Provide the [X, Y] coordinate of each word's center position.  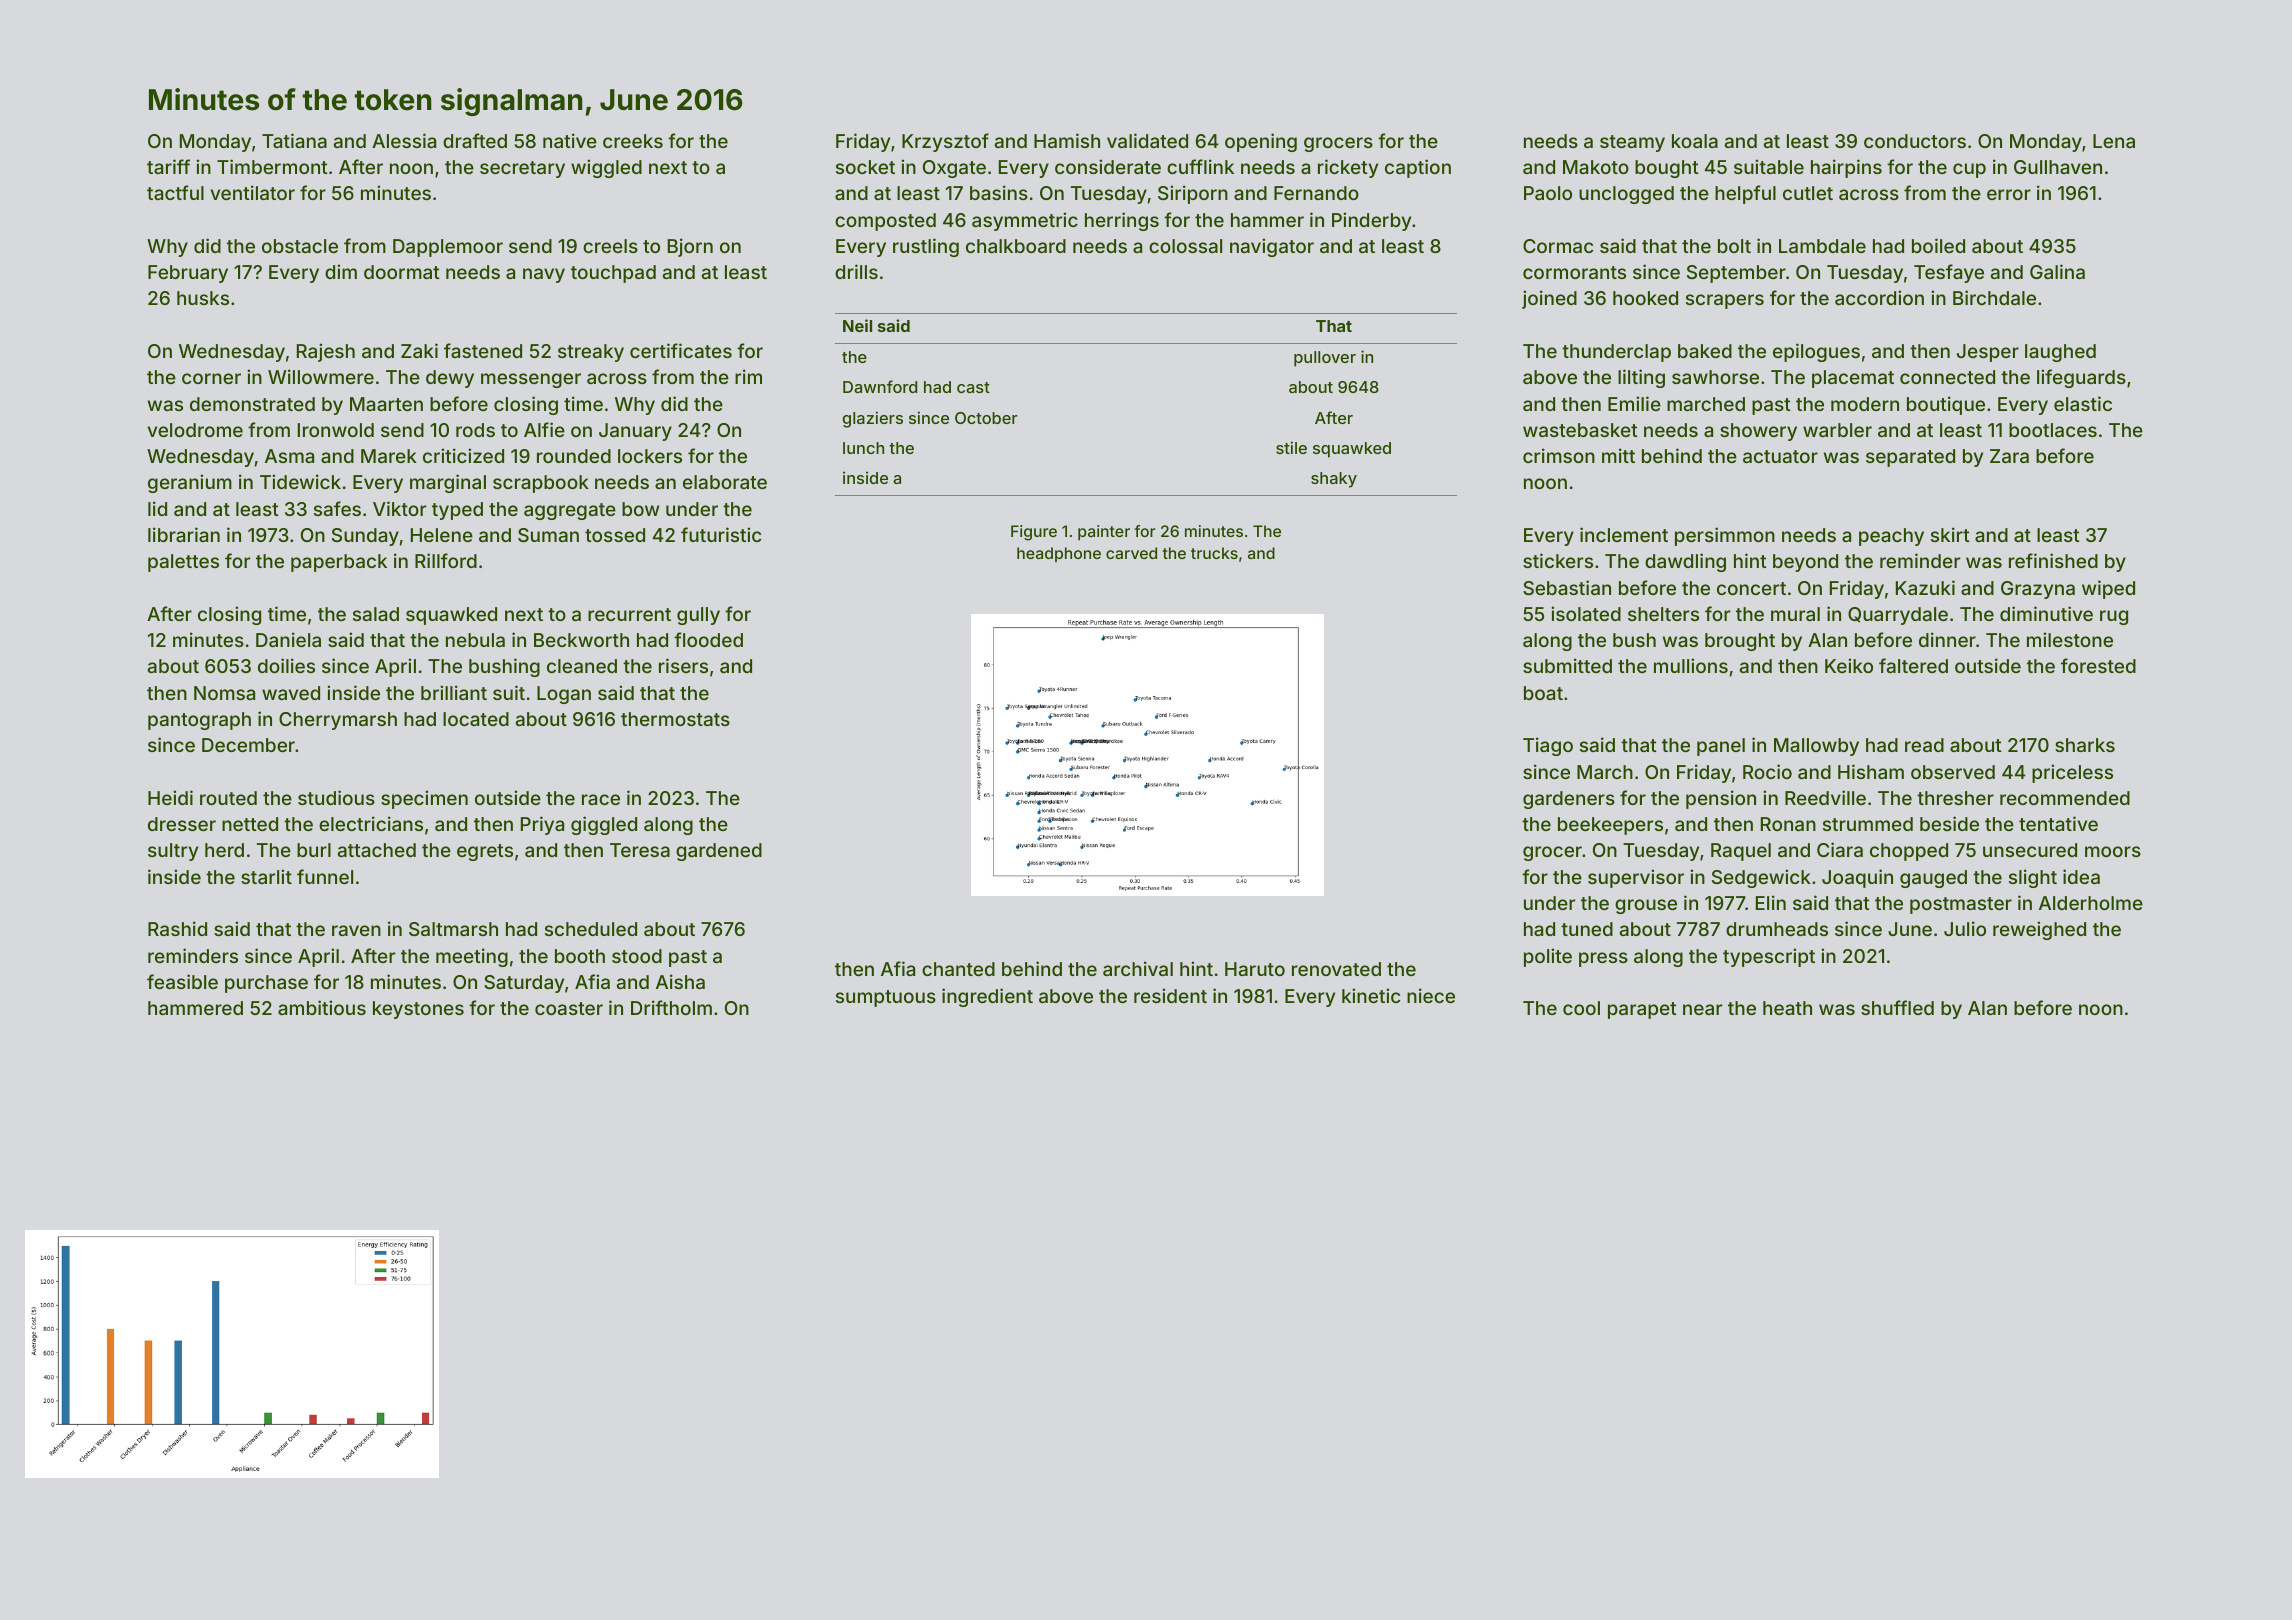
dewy [450, 379]
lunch [863, 448]
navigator [1272, 247]
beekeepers [1610, 826]
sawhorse [1715, 377]
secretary [522, 169]
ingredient [987, 997]
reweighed [2039, 930]
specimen [424, 799]
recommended [2065, 798]
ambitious [322, 1007]
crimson [1559, 455]
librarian [184, 534]
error [2009, 194]
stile [1291, 447]
